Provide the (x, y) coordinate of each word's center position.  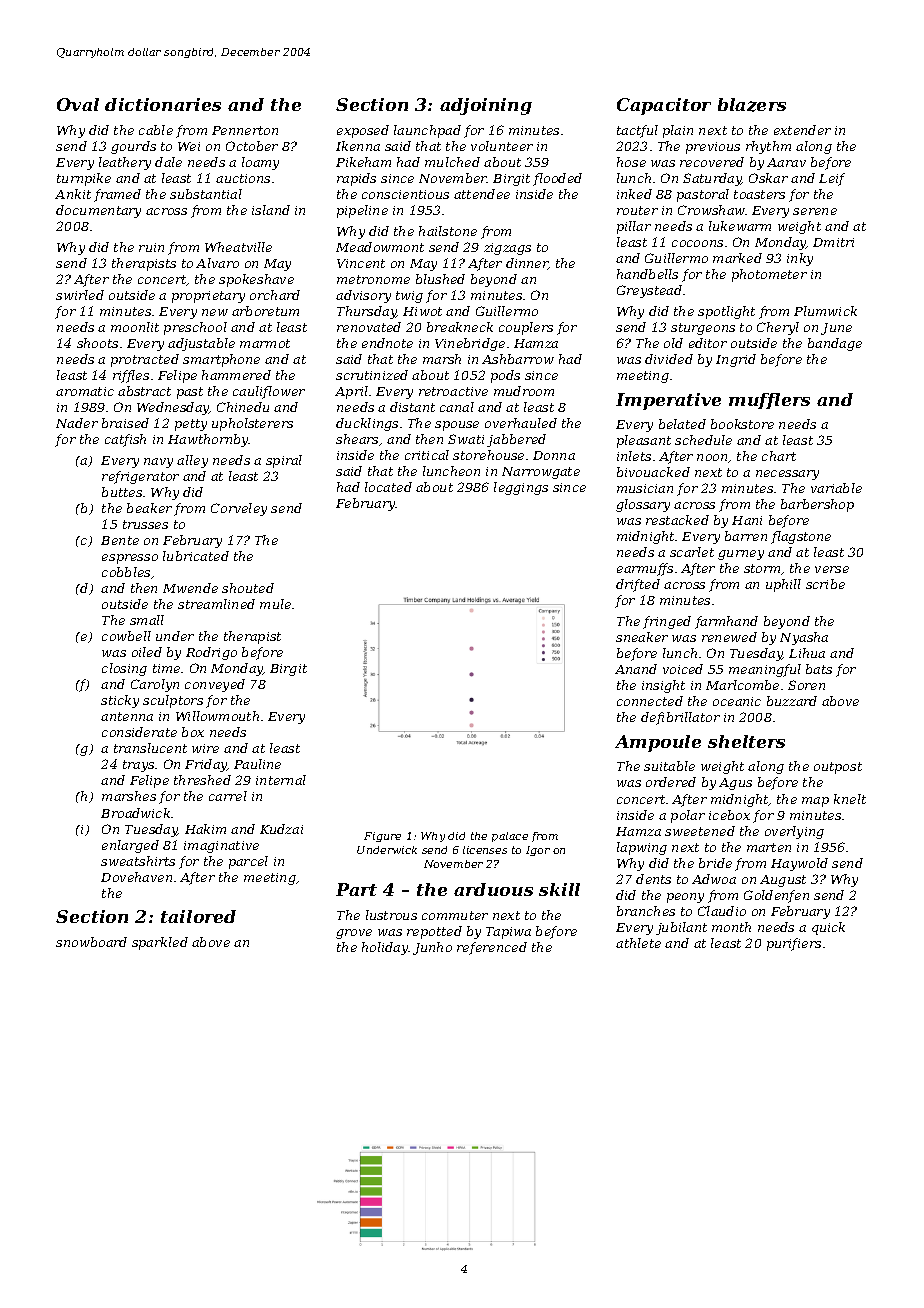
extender (802, 130)
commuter (455, 915)
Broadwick (135, 813)
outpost (838, 768)
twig (409, 297)
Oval (78, 104)
